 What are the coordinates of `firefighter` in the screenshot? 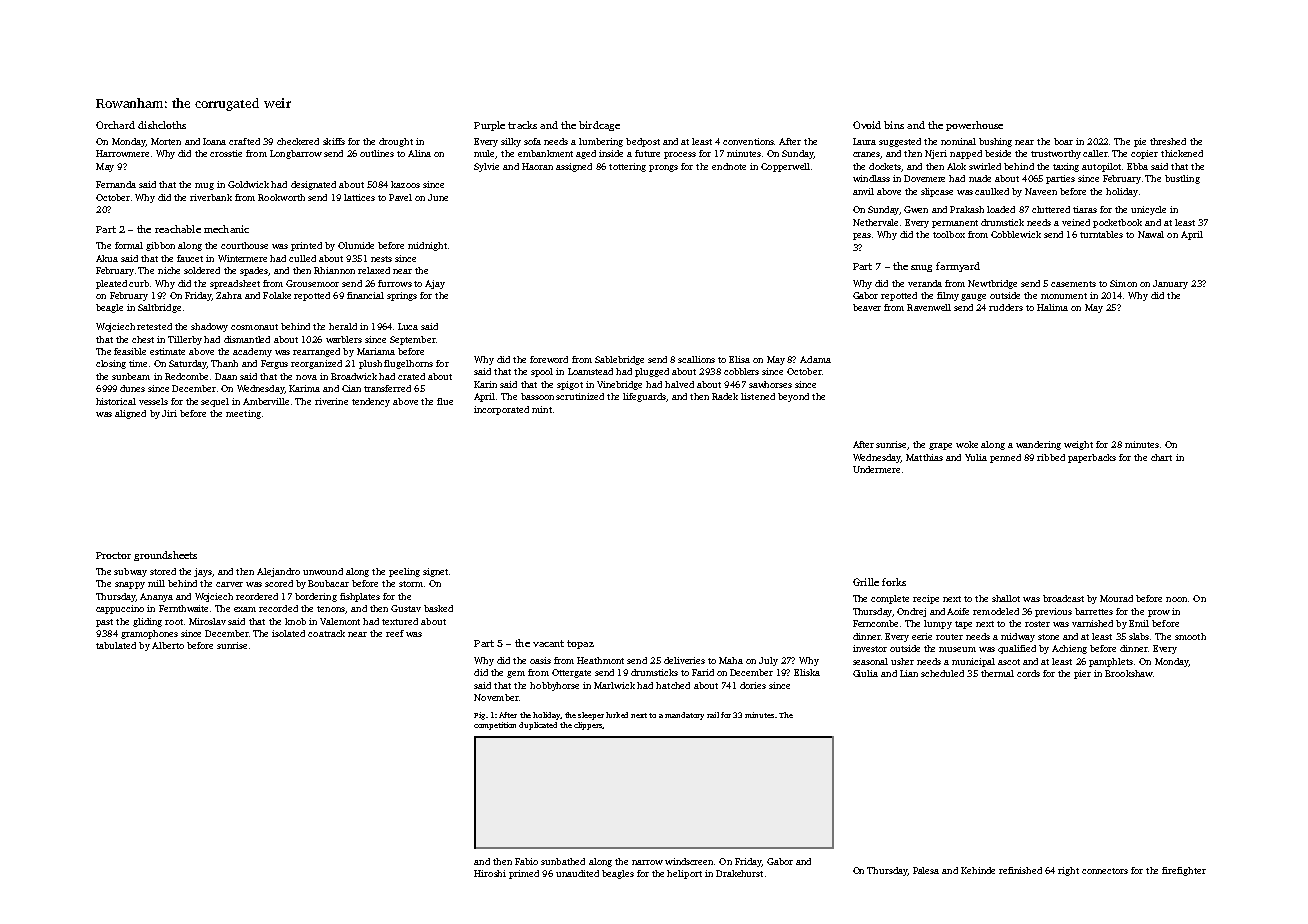 It's located at (1184, 871).
